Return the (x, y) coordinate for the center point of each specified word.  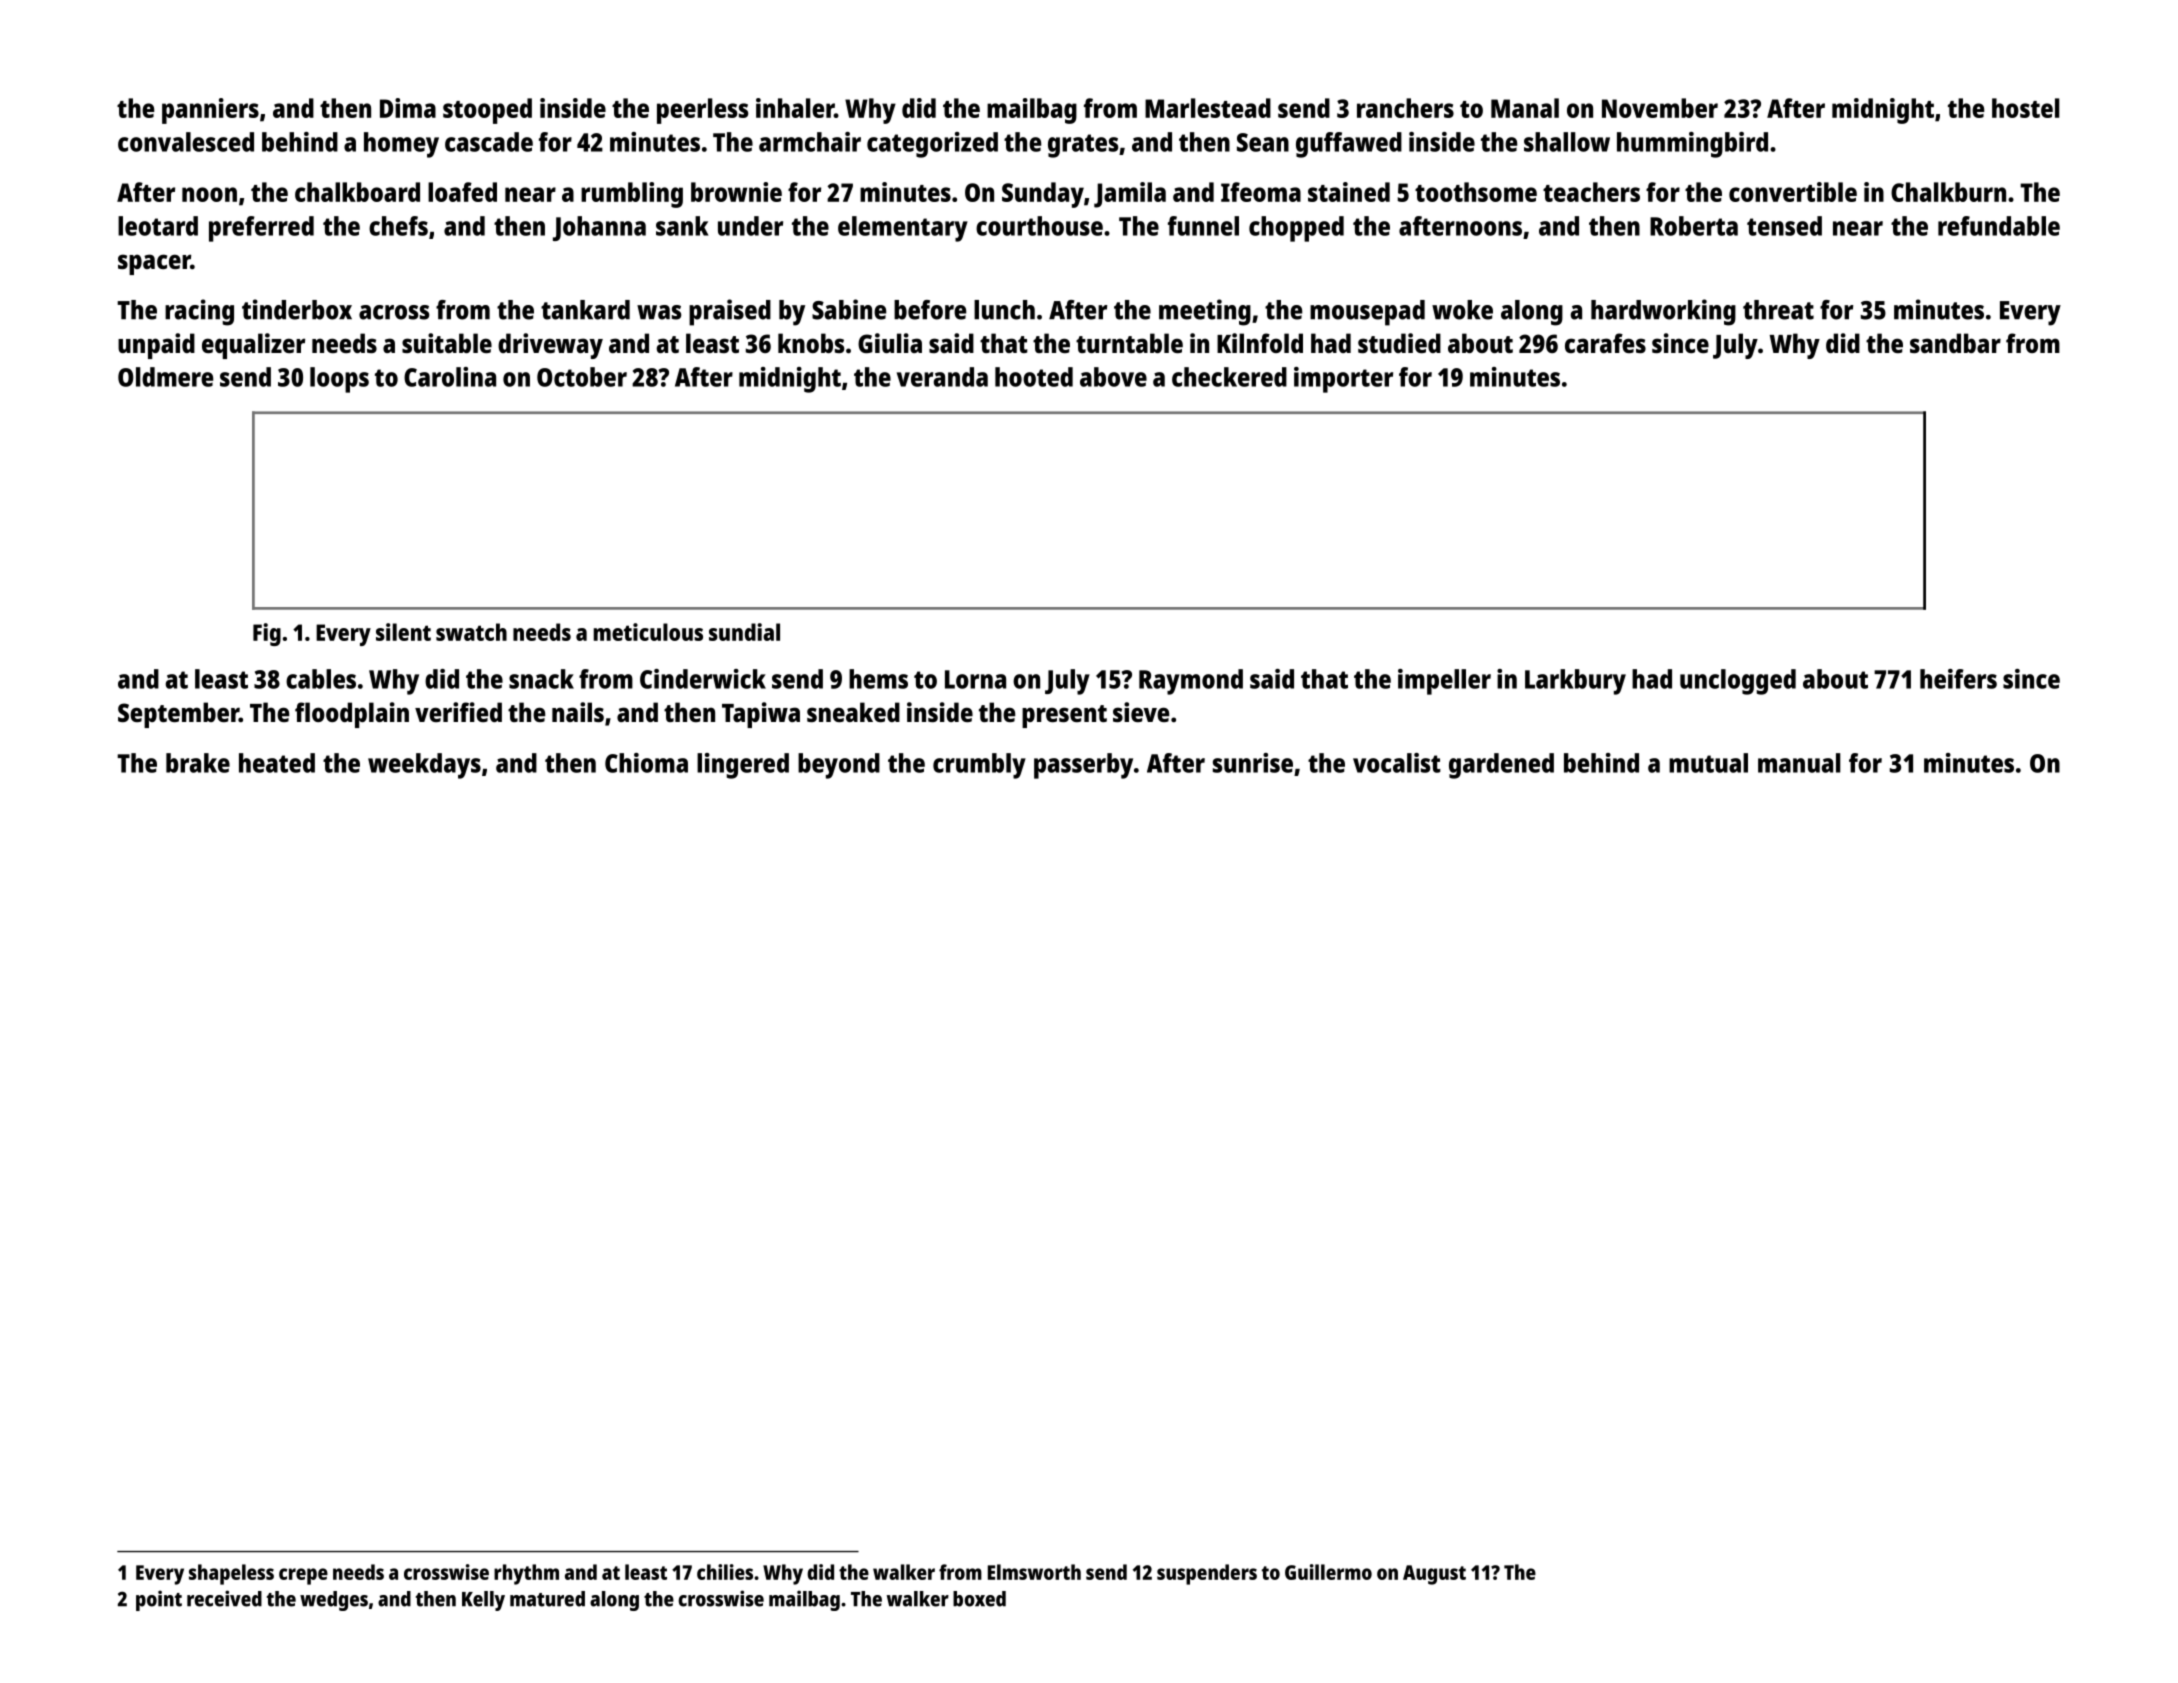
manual (1799, 763)
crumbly (979, 766)
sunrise (1253, 763)
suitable (447, 343)
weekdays (424, 766)
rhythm (526, 1574)
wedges (334, 1601)
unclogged (1738, 682)
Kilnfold (1260, 343)
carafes (1605, 343)
